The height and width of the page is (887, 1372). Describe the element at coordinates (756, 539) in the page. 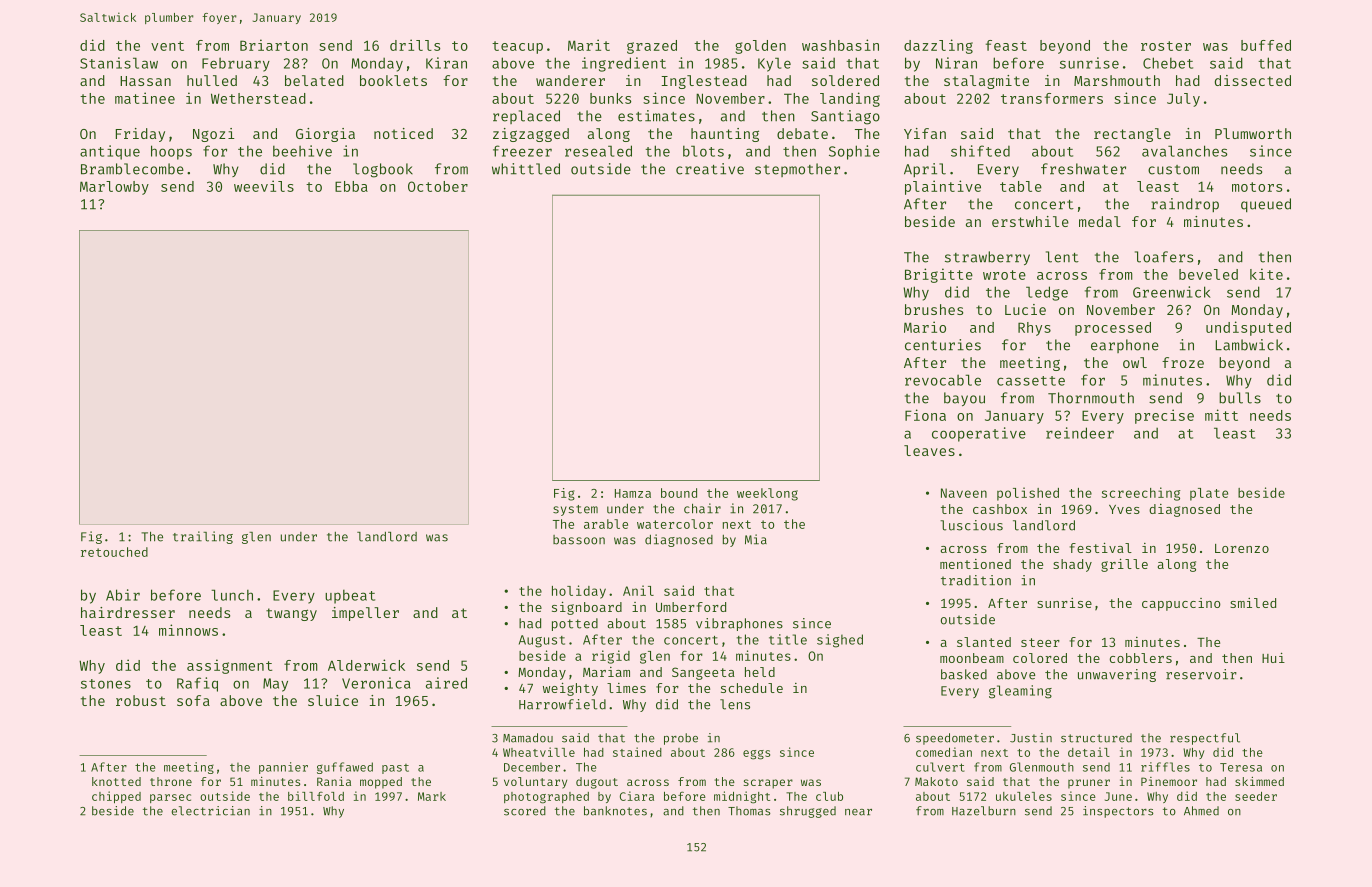

I see `Mia` at that location.
